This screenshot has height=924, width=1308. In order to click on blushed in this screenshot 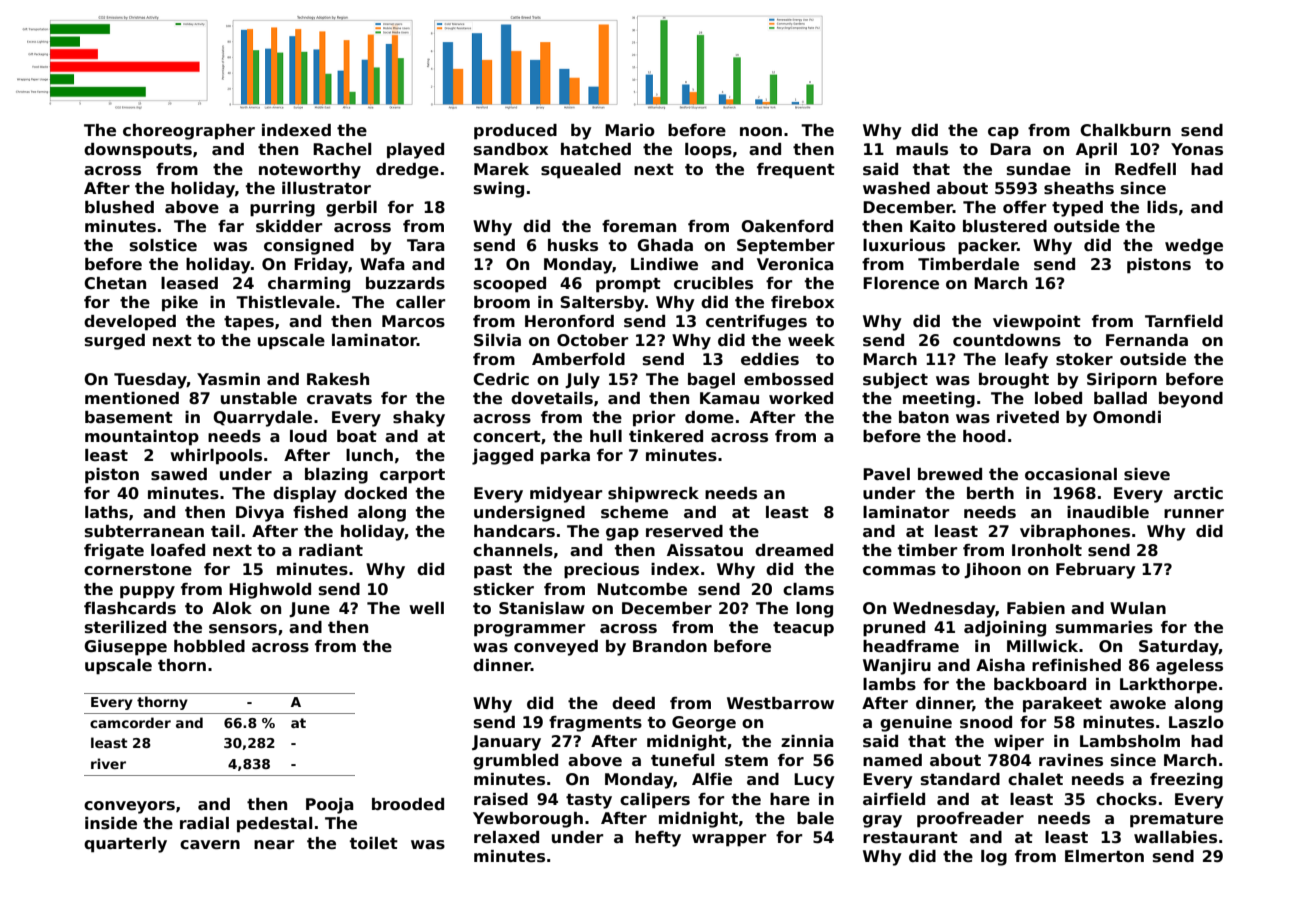, I will do `click(119, 207)`.
